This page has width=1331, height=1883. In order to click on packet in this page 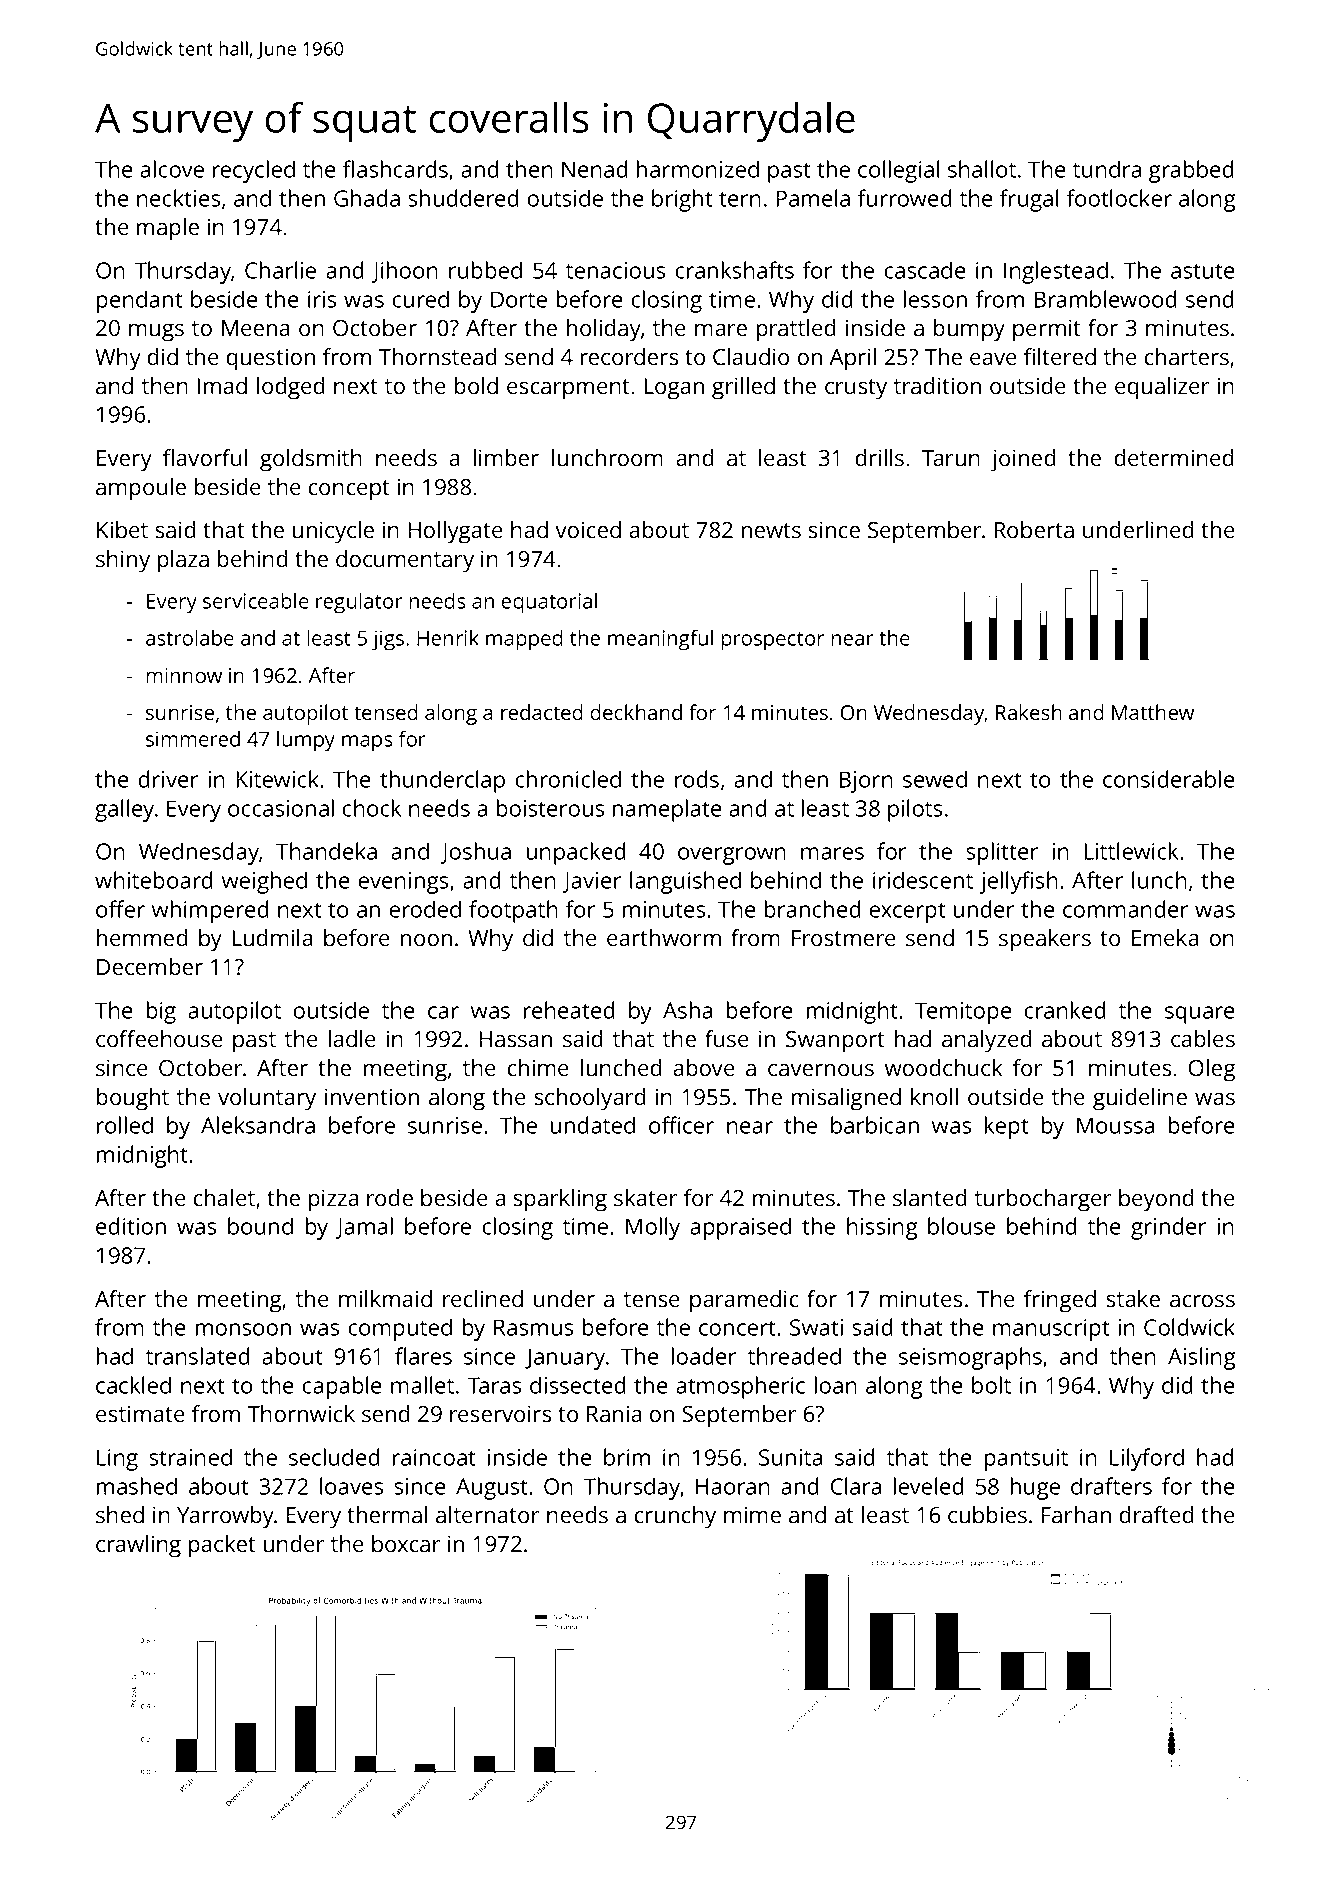, I will do `click(222, 1546)`.
